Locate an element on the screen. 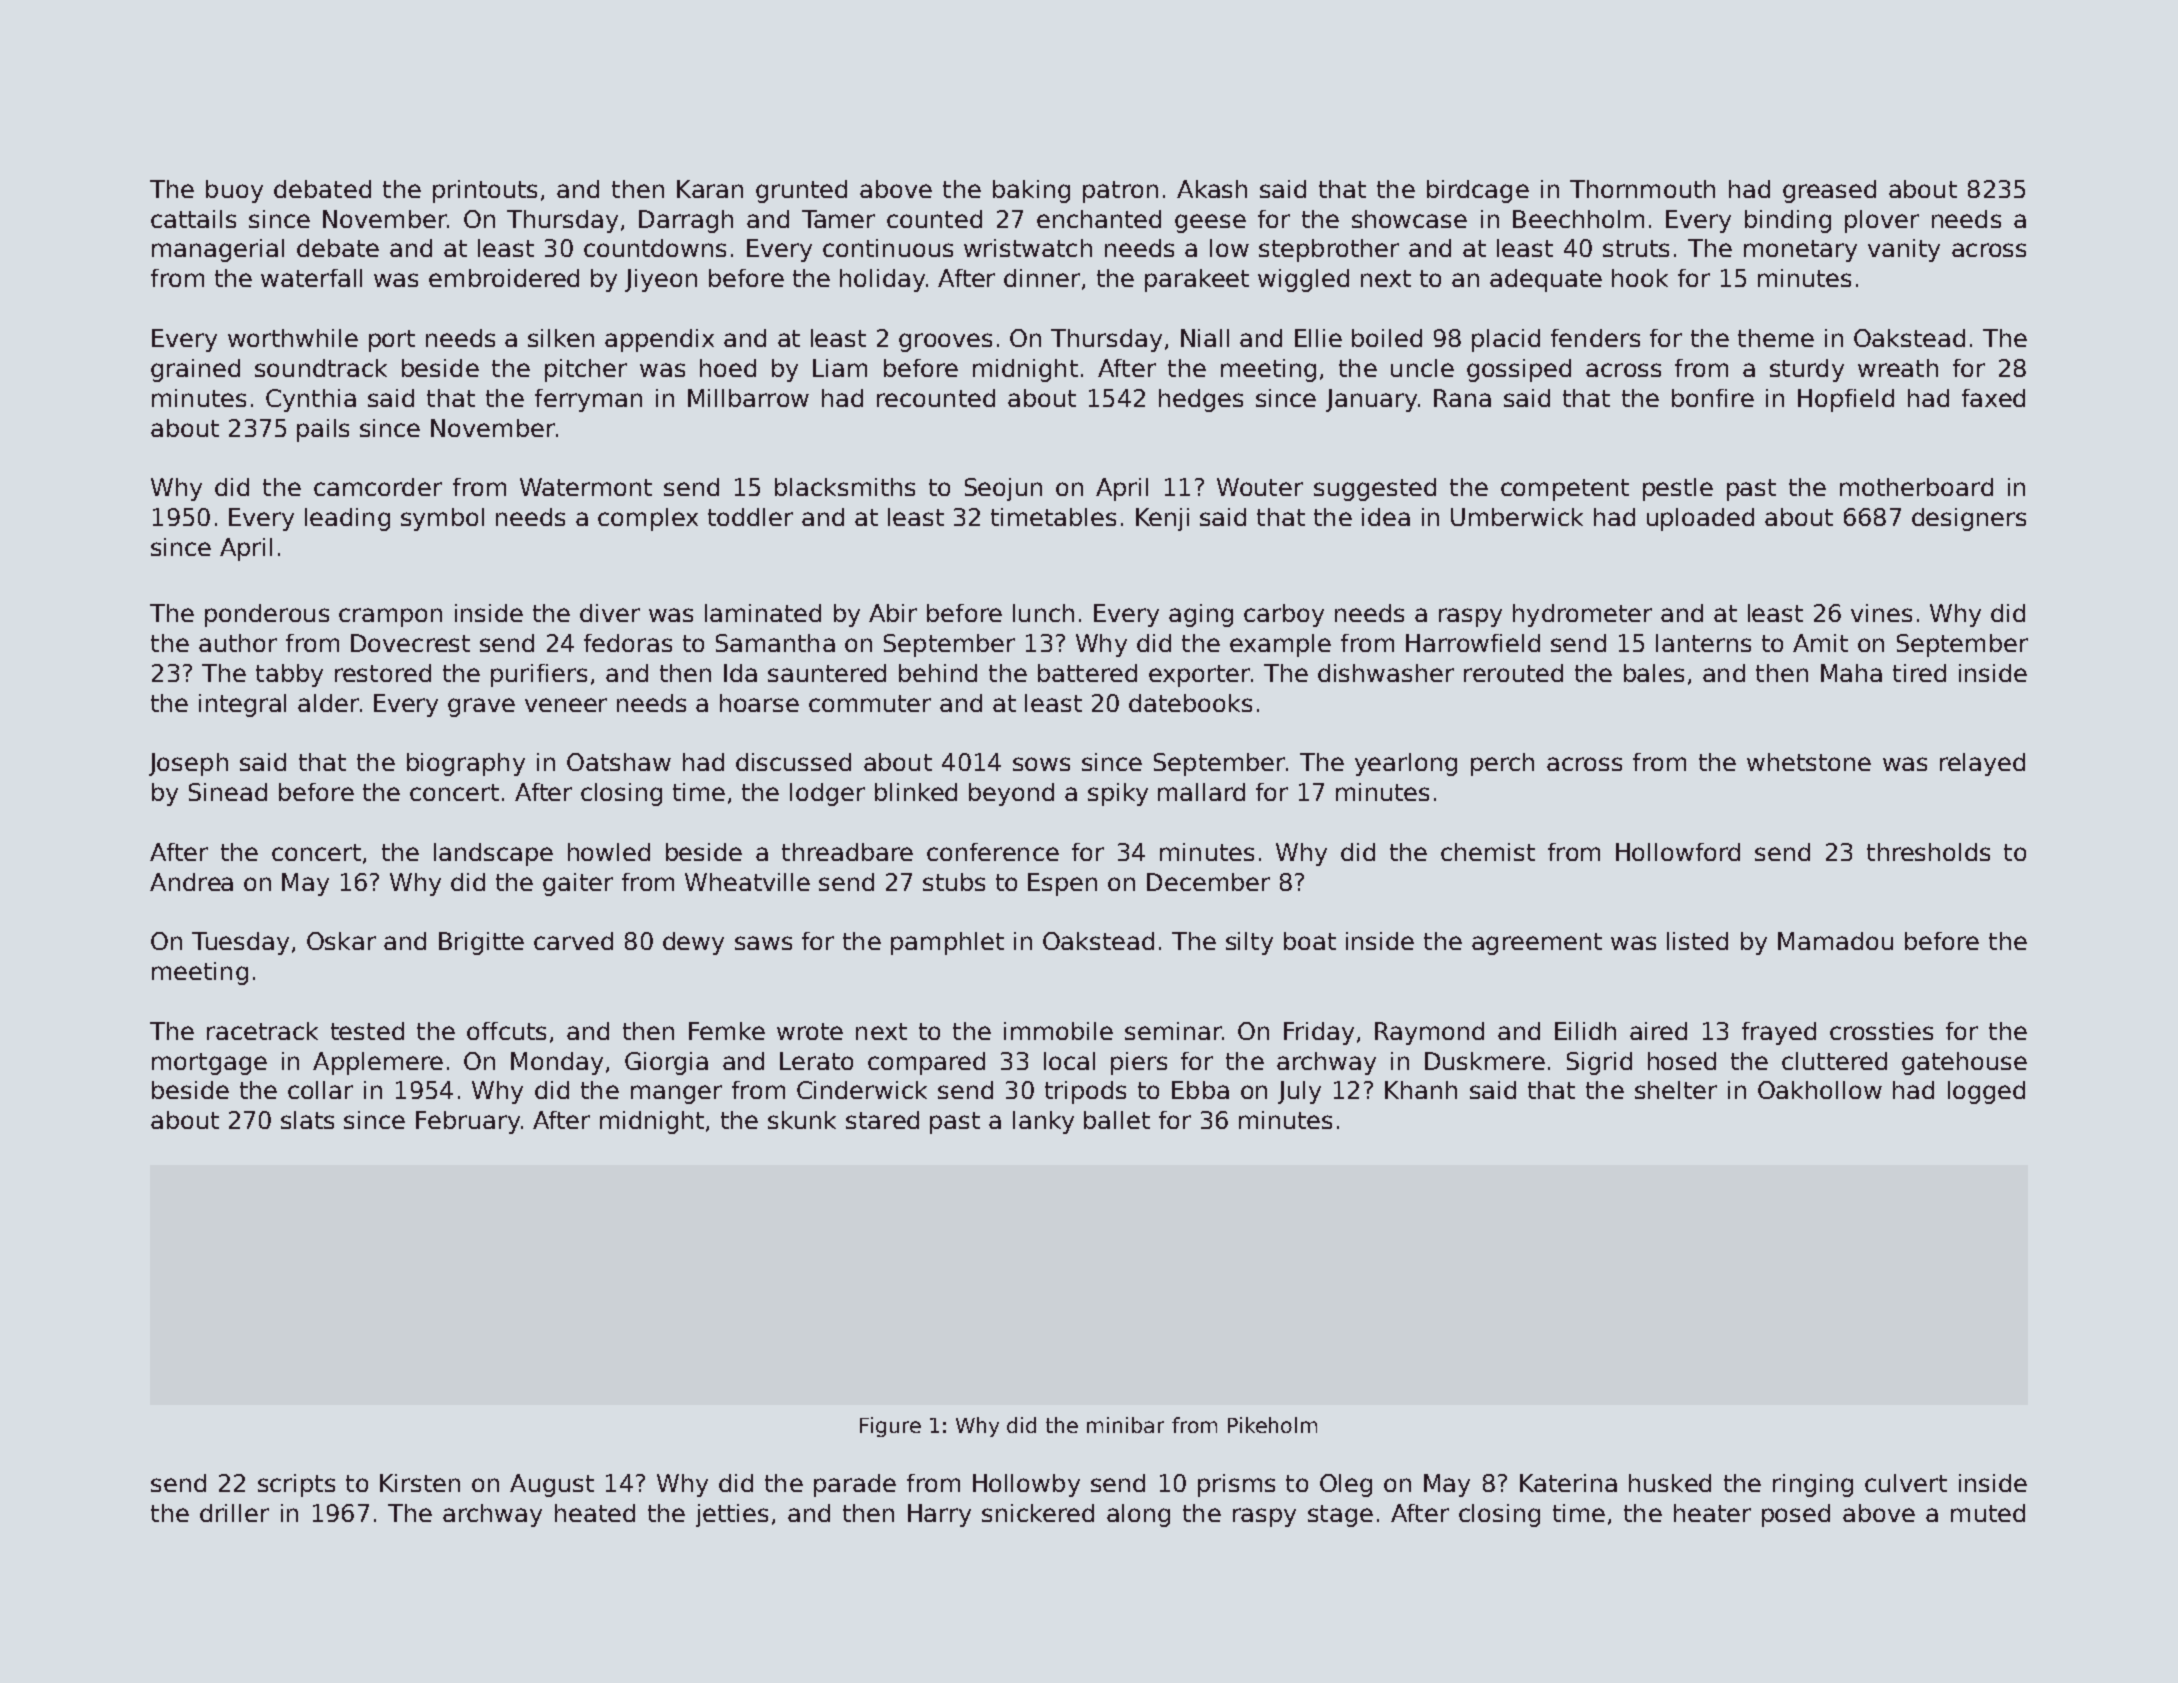 This screenshot has height=1683, width=2178. fedoras is located at coordinates (628, 643).
